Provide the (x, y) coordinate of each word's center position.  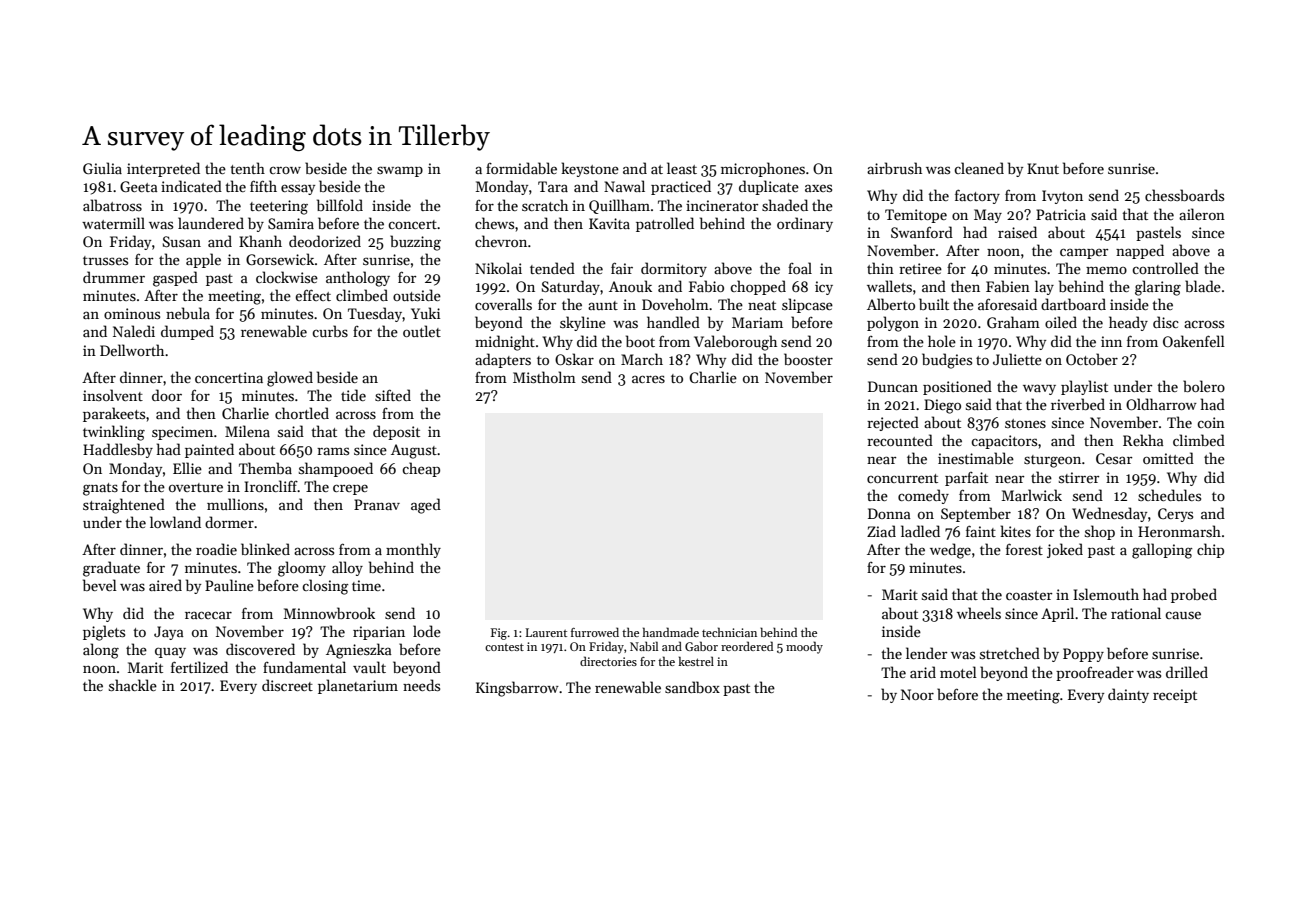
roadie (216, 549)
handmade (671, 632)
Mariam (757, 322)
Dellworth (132, 350)
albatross (112, 205)
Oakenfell (1194, 341)
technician (729, 632)
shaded (785, 205)
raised (1017, 232)
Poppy (1083, 655)
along (101, 651)
